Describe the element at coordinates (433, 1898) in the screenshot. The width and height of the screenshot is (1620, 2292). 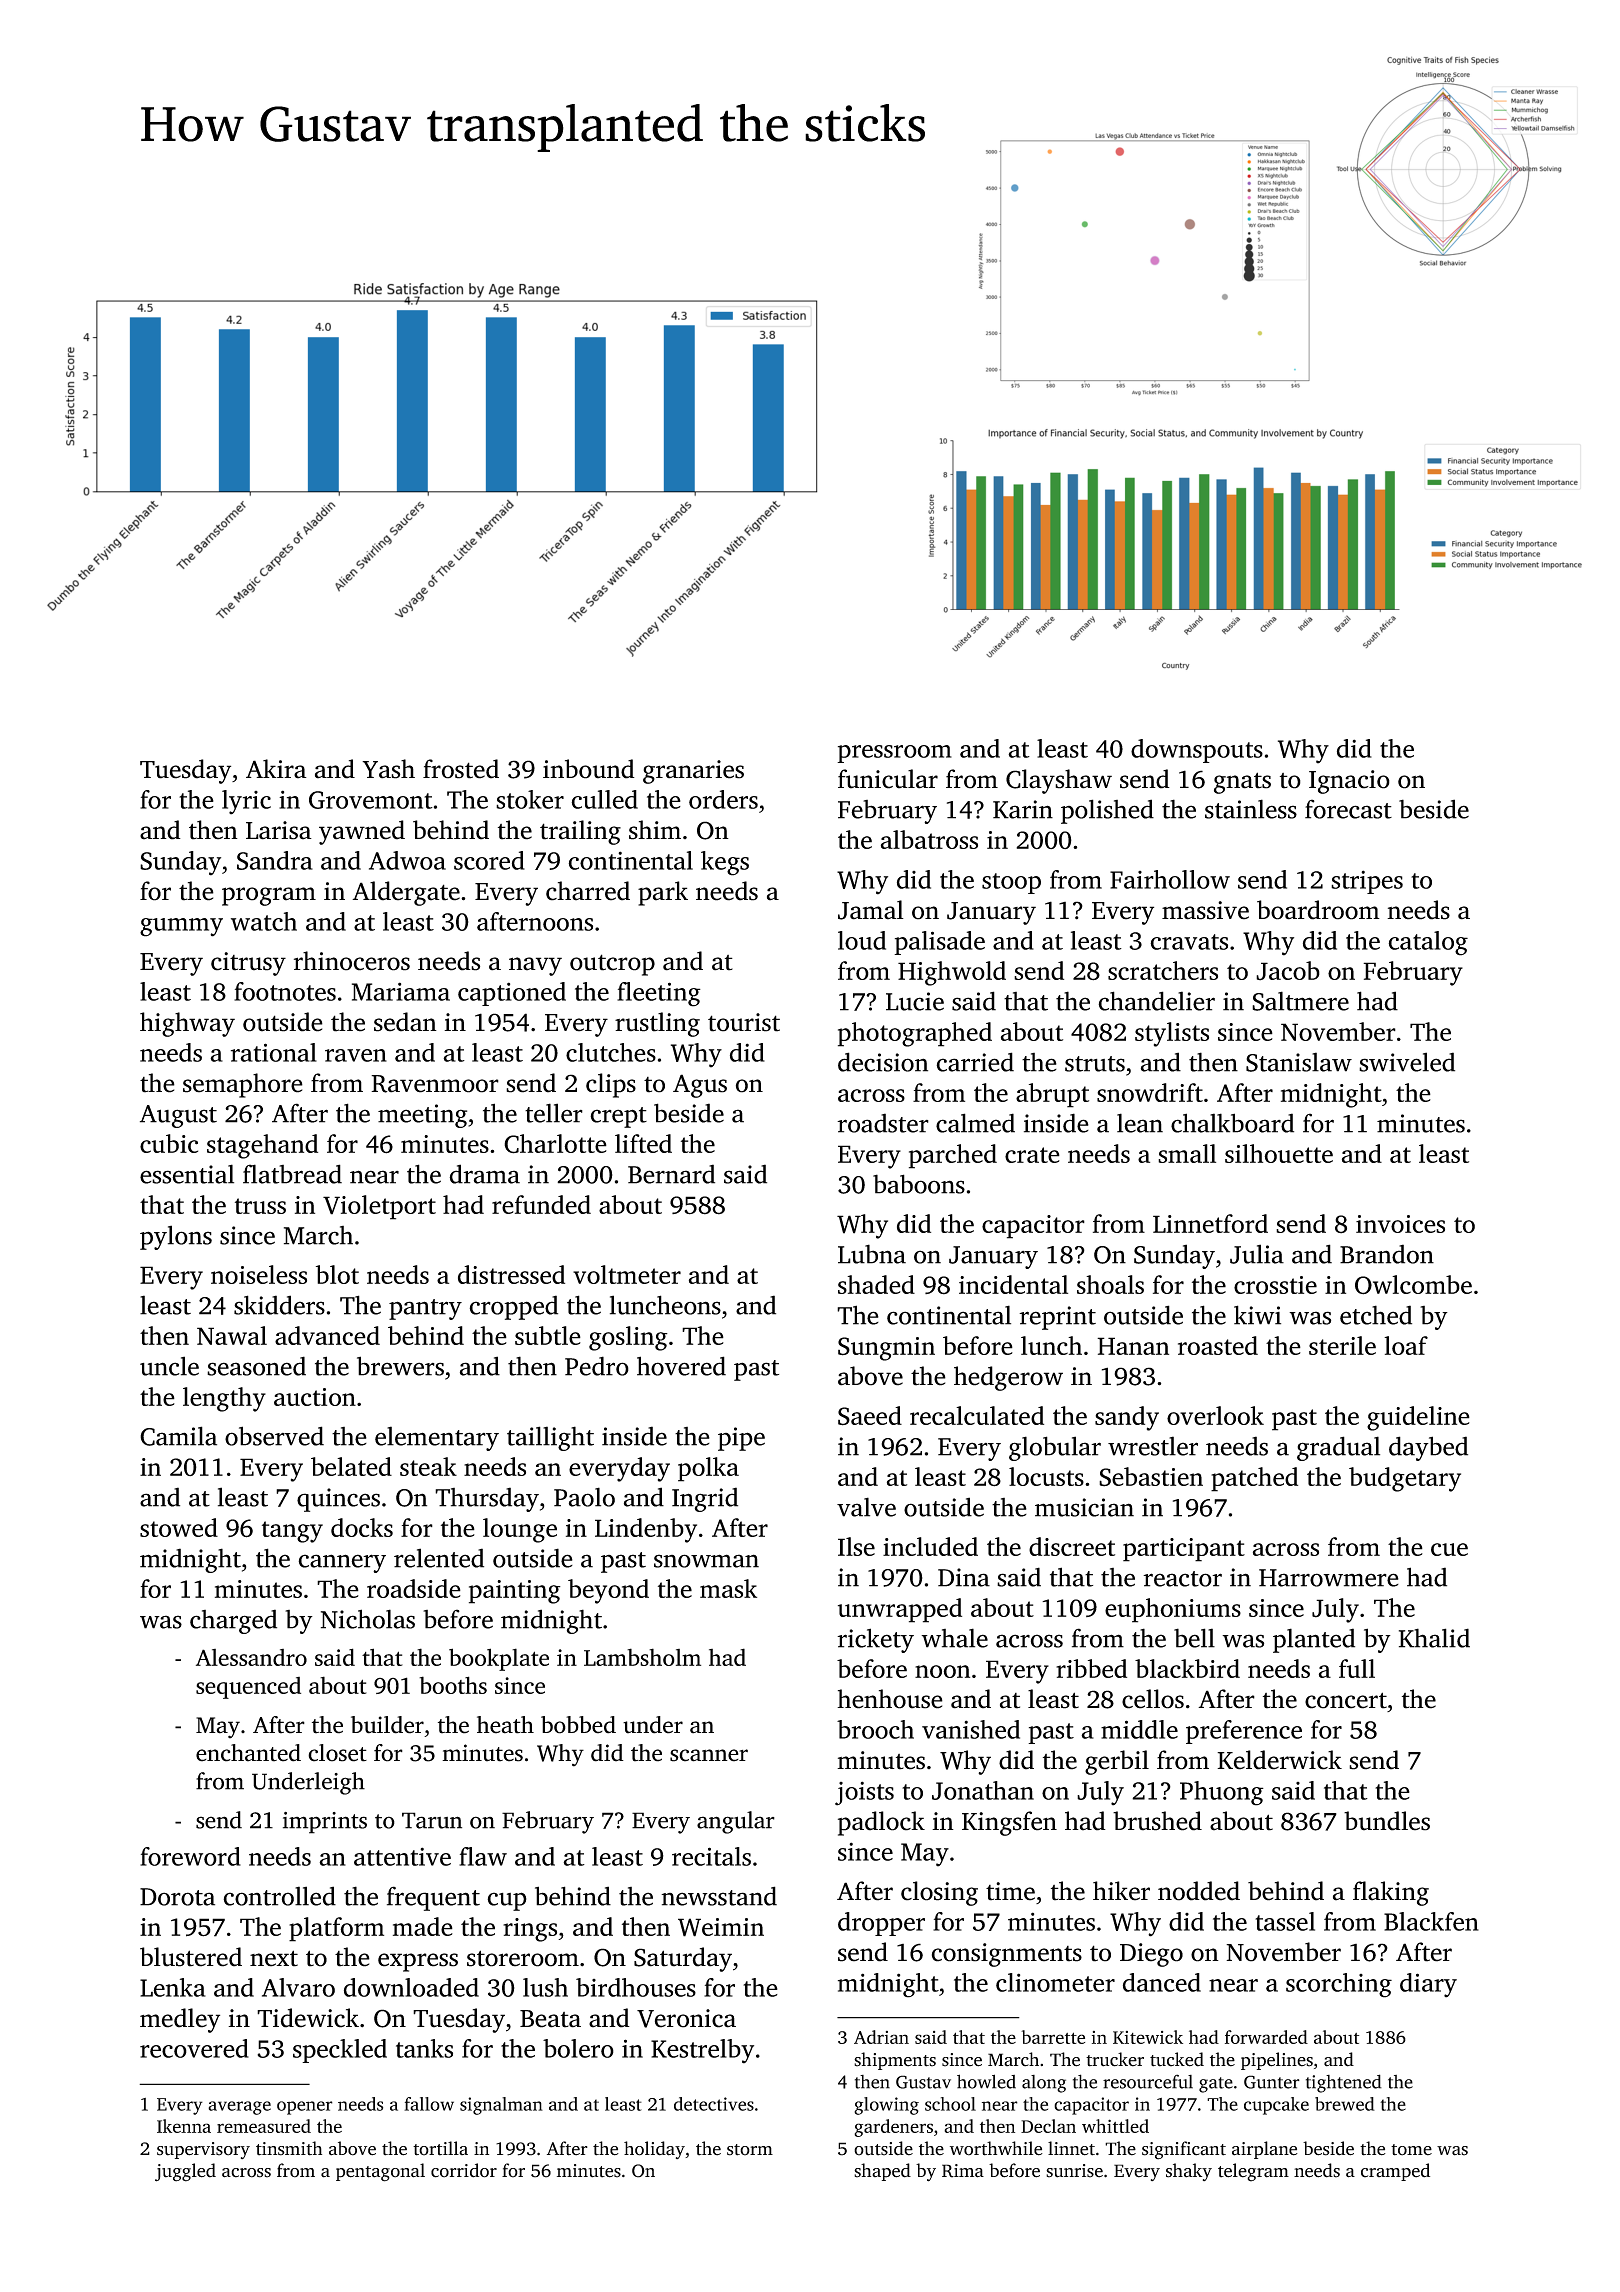
I see `frequent` at that location.
